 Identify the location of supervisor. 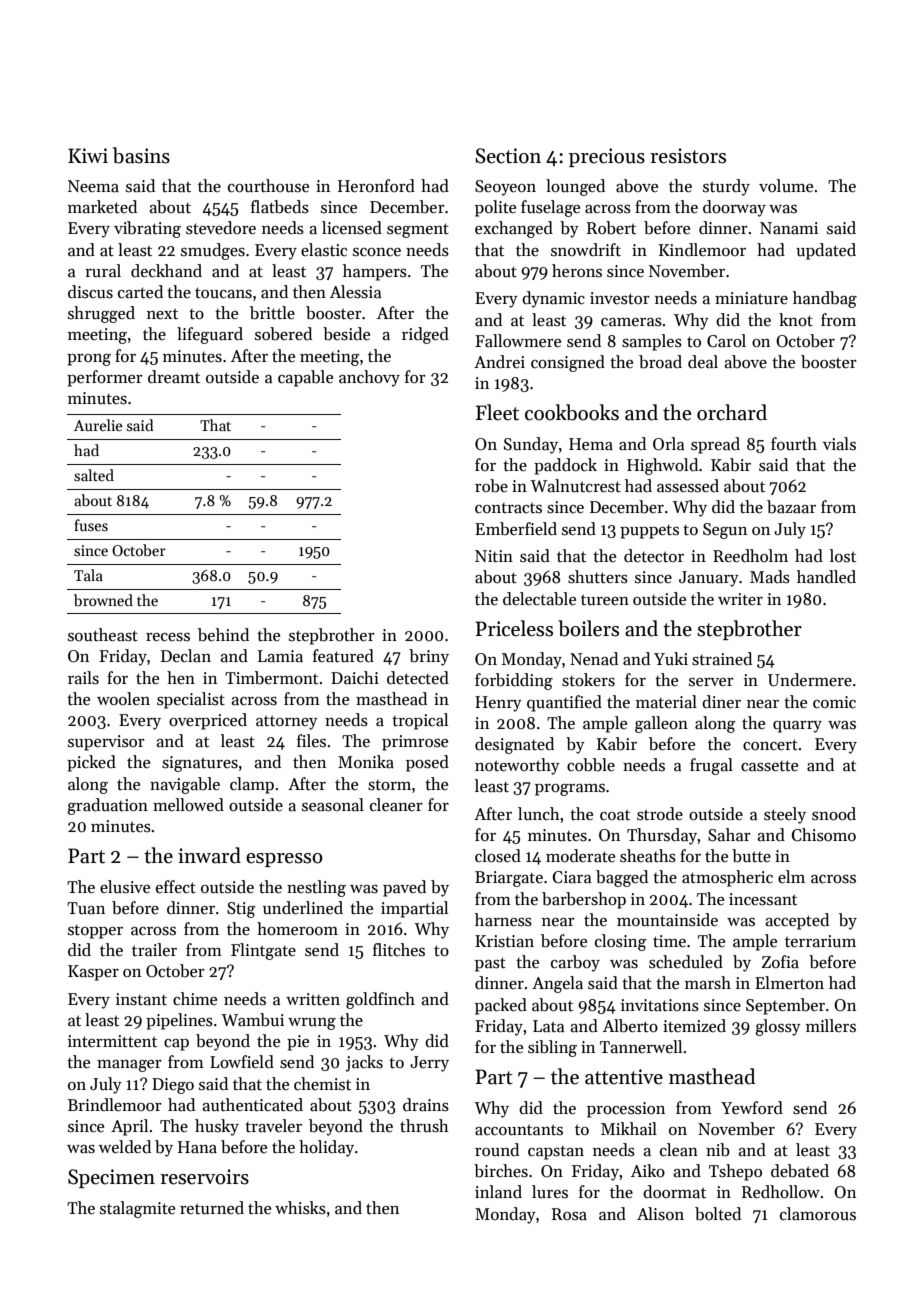
(106, 743).
